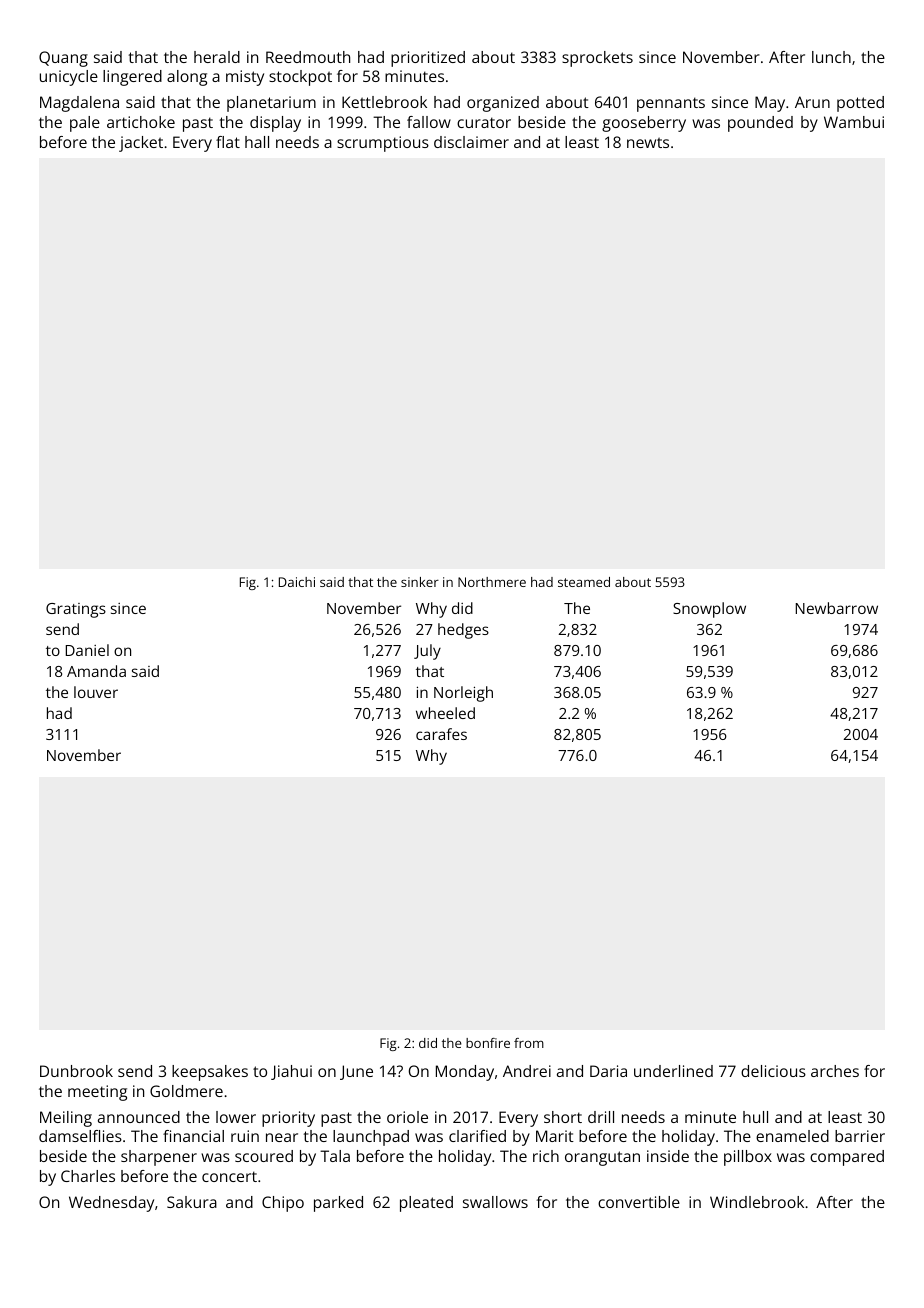 The image size is (924, 1308). What do you see at coordinates (210, 1073) in the image?
I see `keepsakes` at bounding box center [210, 1073].
